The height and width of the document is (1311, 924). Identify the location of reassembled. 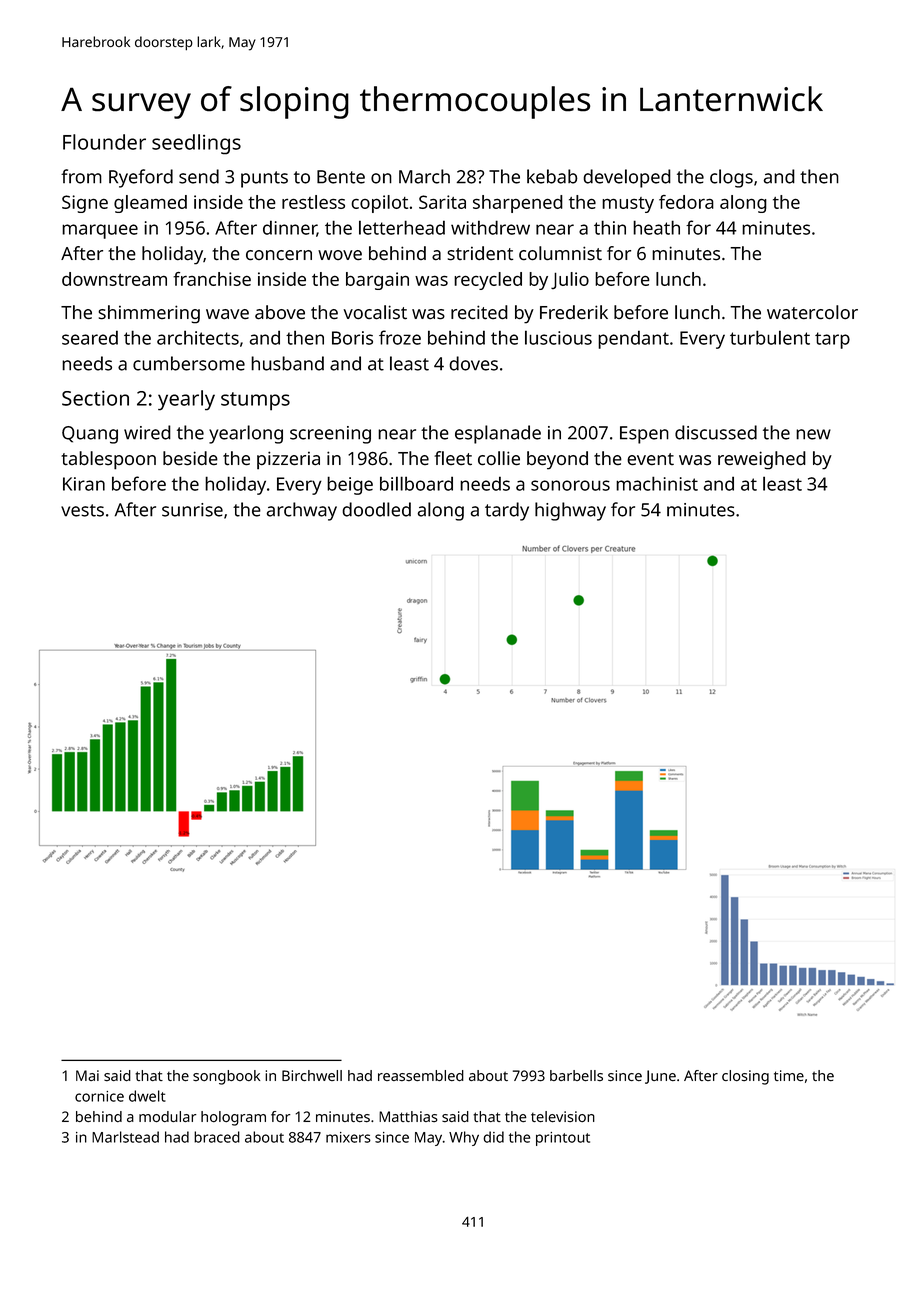
(421, 1076).
